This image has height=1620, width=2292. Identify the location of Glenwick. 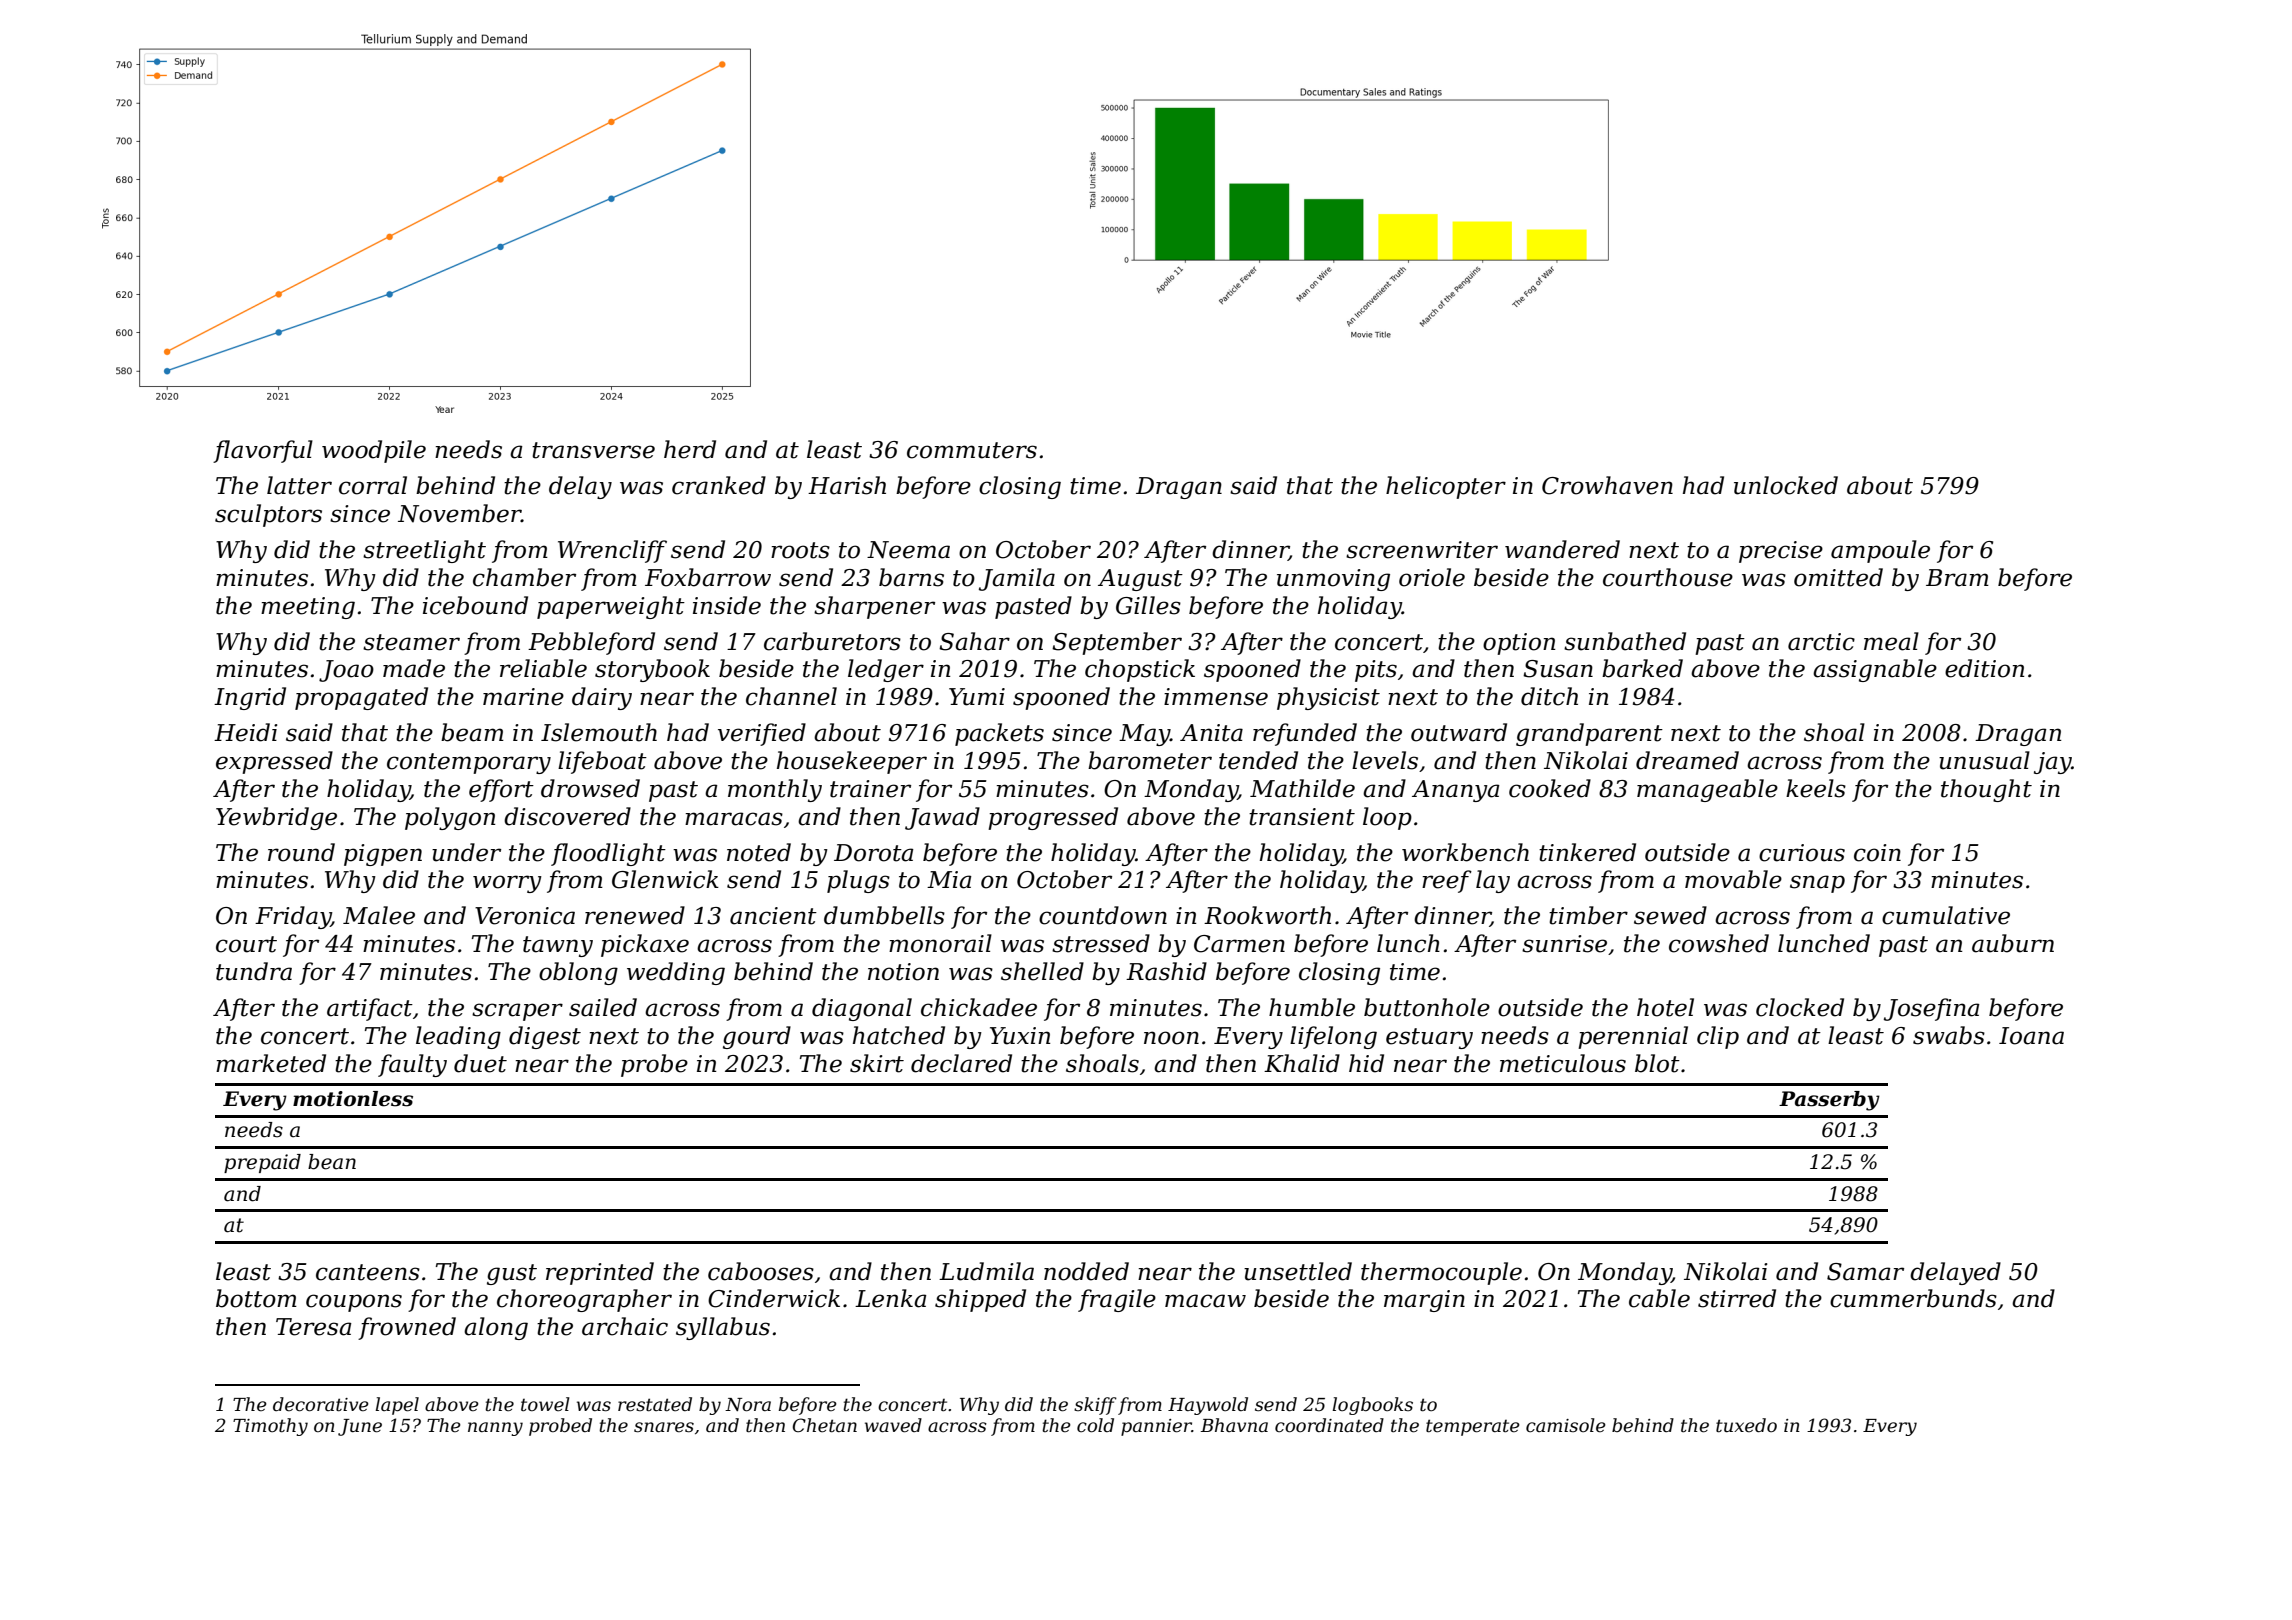
(665, 879).
